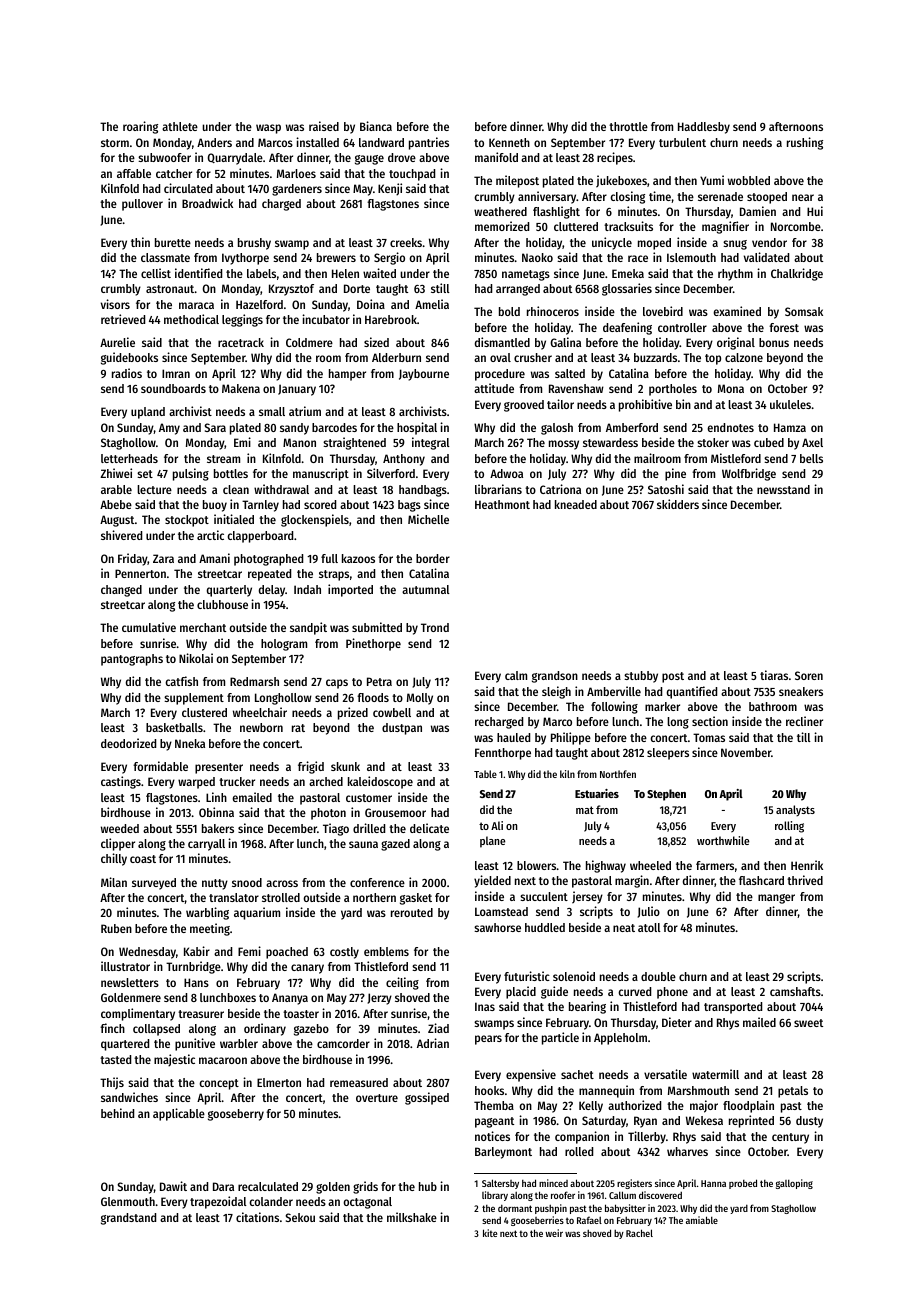 The height and width of the screenshot is (1308, 924). What do you see at coordinates (207, 913) in the screenshot?
I see `warbling` at bounding box center [207, 913].
